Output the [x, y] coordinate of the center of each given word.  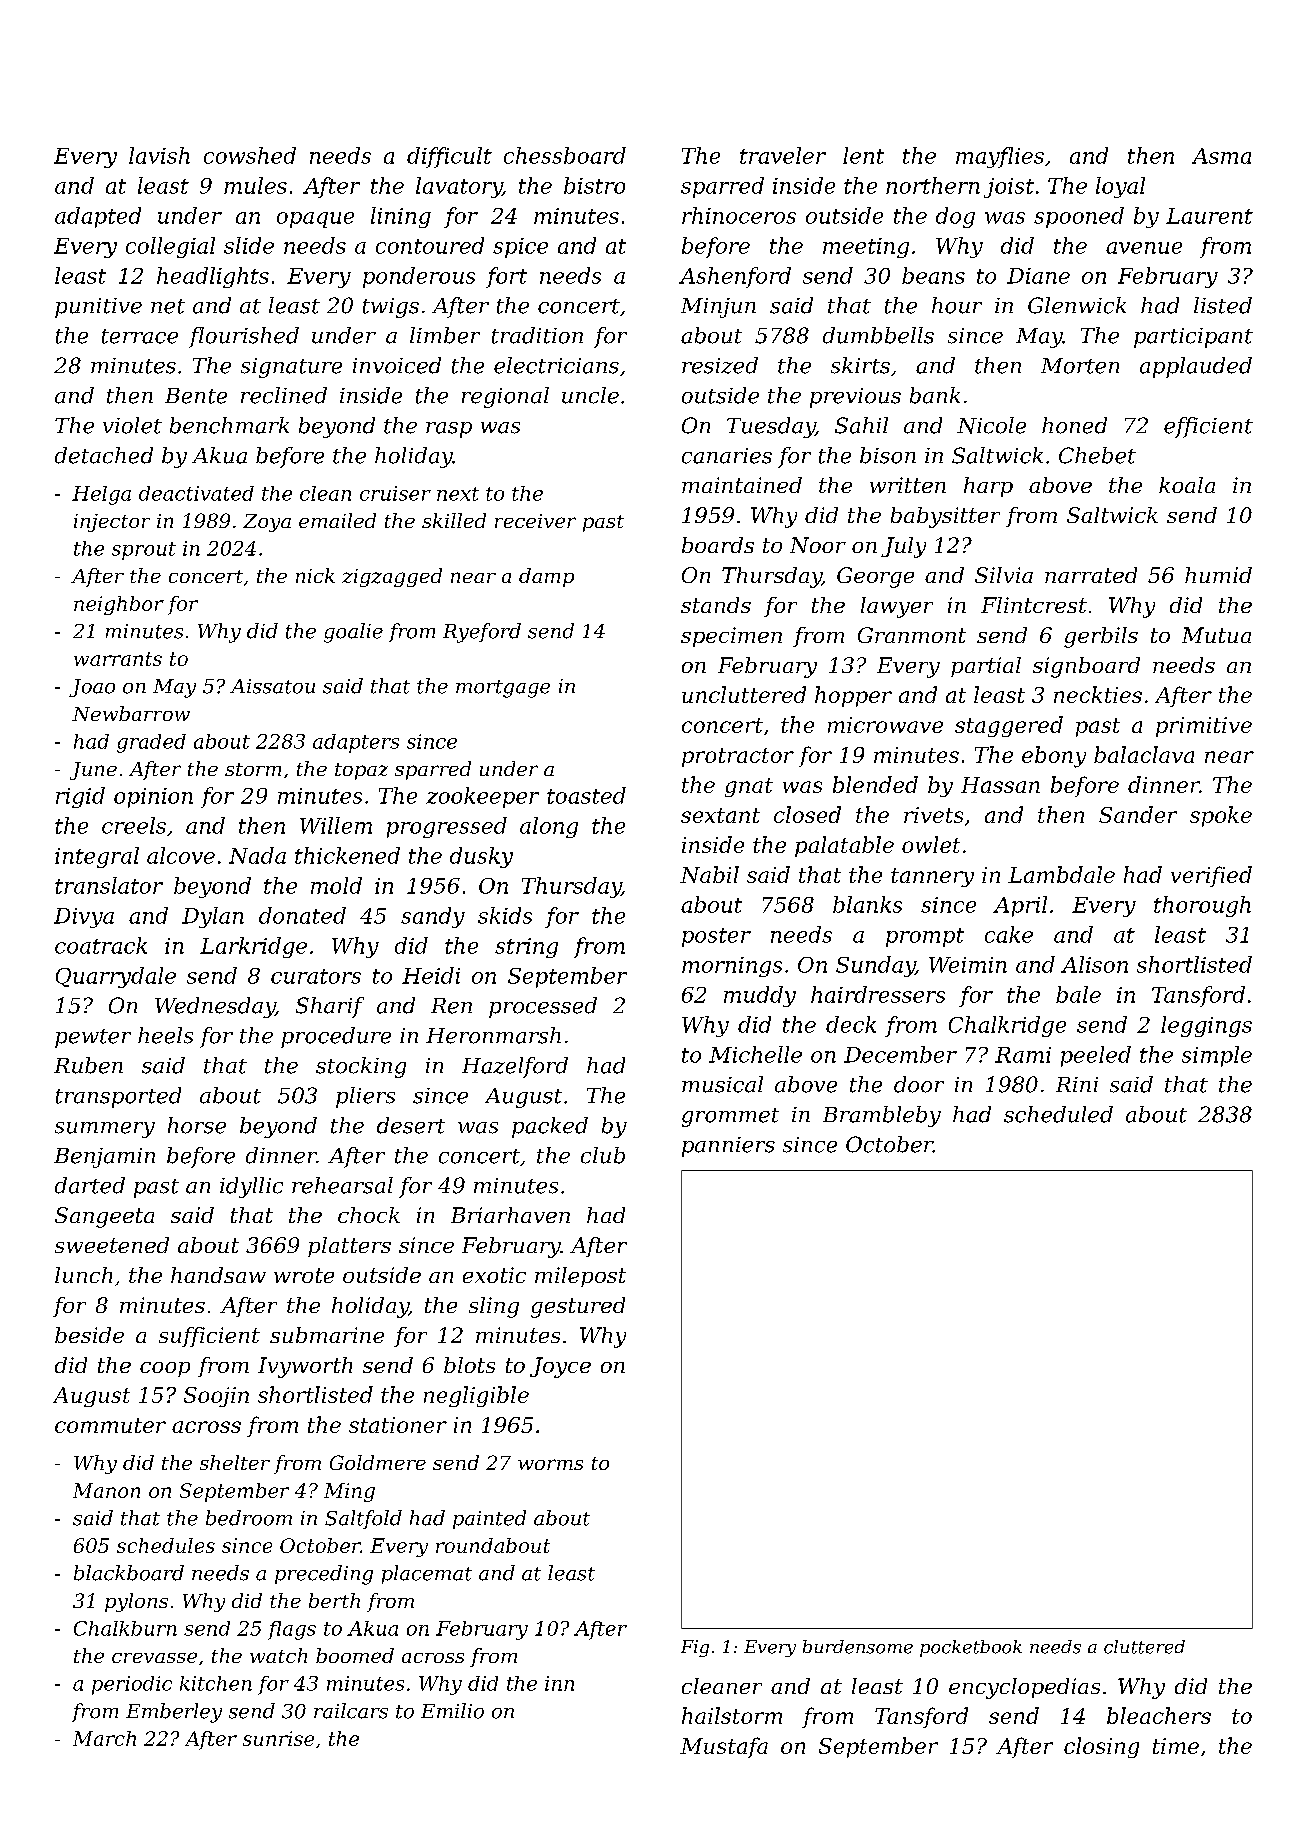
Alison [1094, 964]
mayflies [1000, 157]
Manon [106, 1490]
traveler [783, 155]
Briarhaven [510, 1215]
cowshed [250, 155]
